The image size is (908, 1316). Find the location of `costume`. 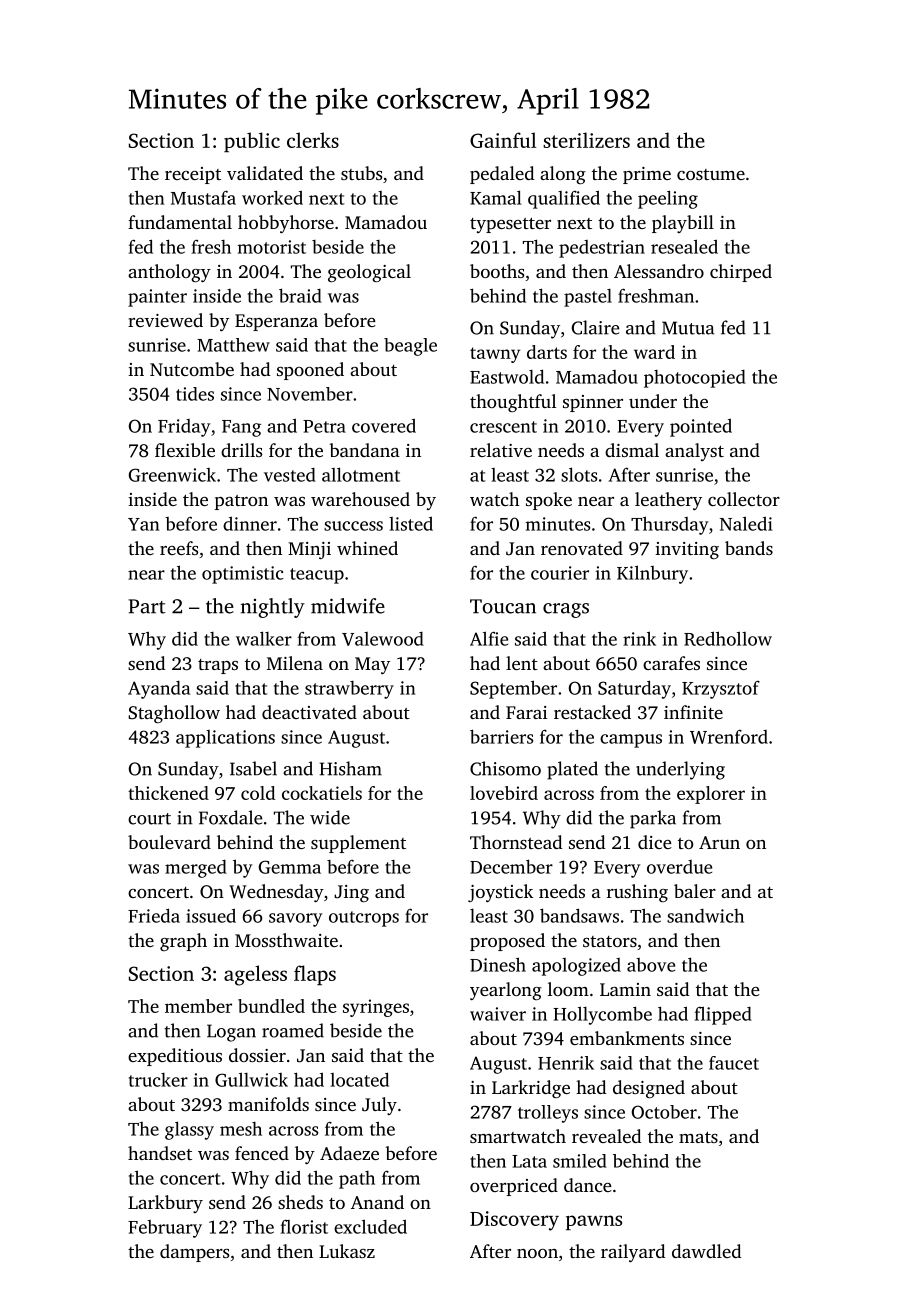

costume is located at coordinates (711, 174).
